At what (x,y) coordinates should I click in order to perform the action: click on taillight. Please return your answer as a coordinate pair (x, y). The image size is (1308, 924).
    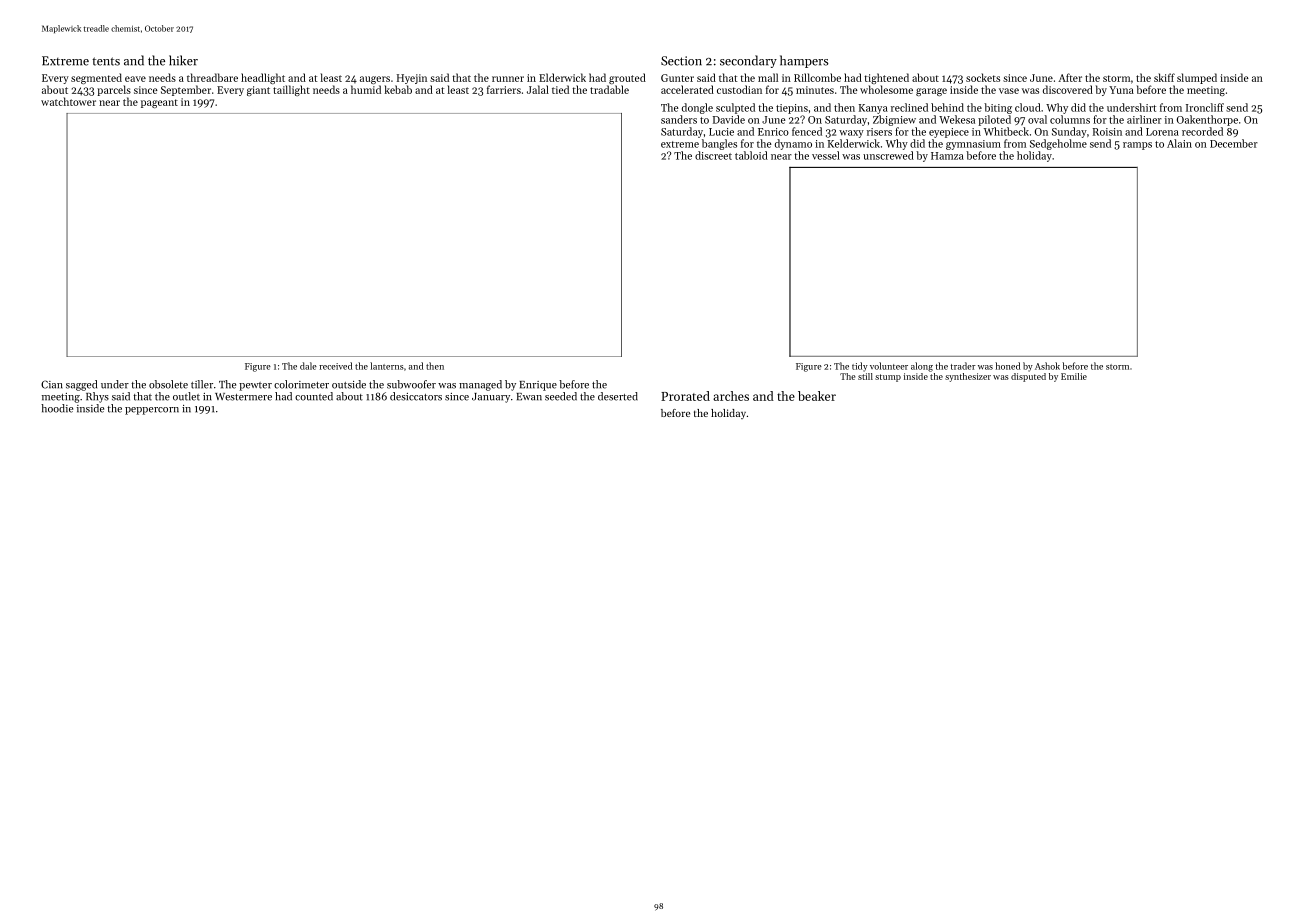
    Looking at the image, I should click on (291, 90).
